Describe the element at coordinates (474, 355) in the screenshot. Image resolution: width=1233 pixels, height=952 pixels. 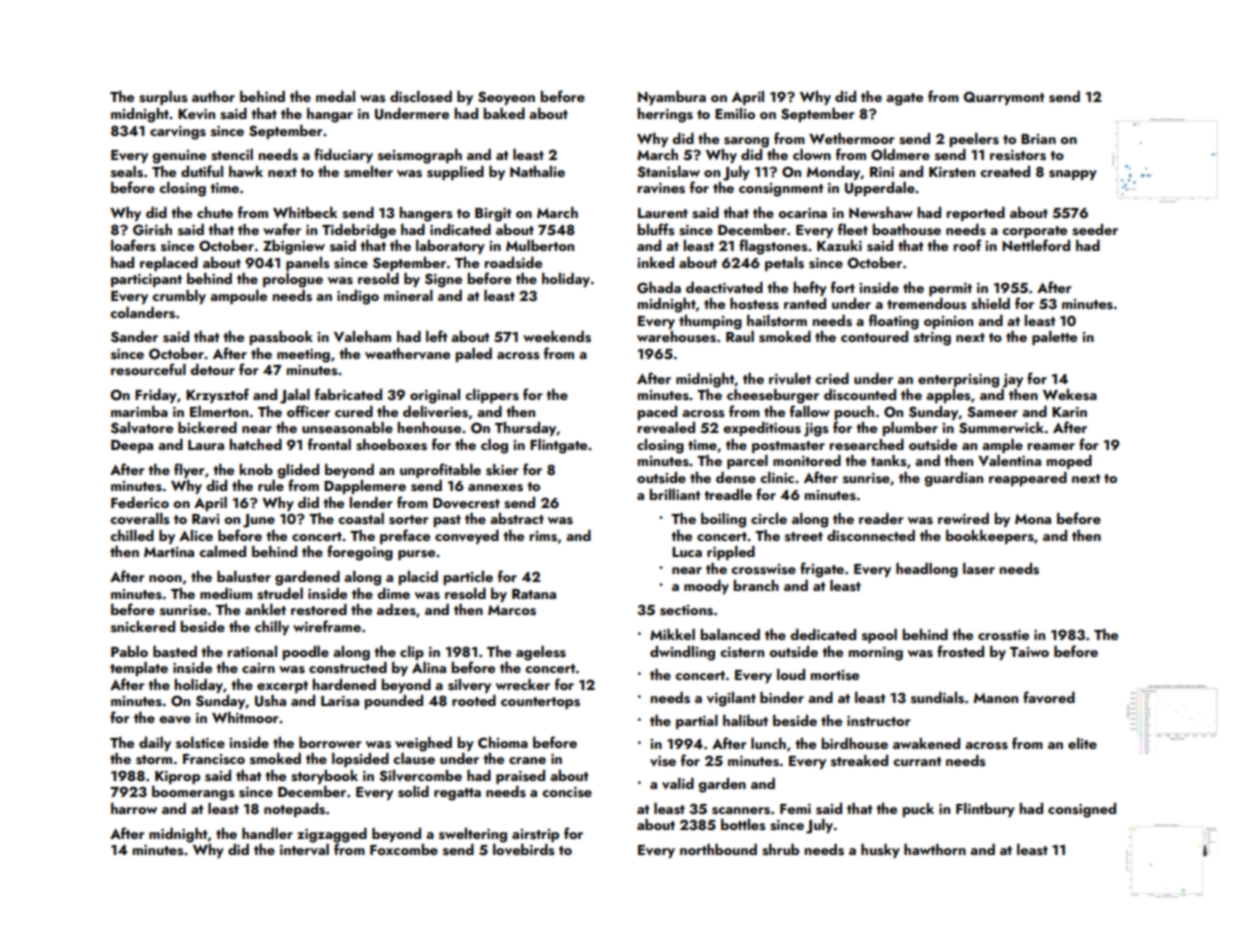
I see `paled` at that location.
